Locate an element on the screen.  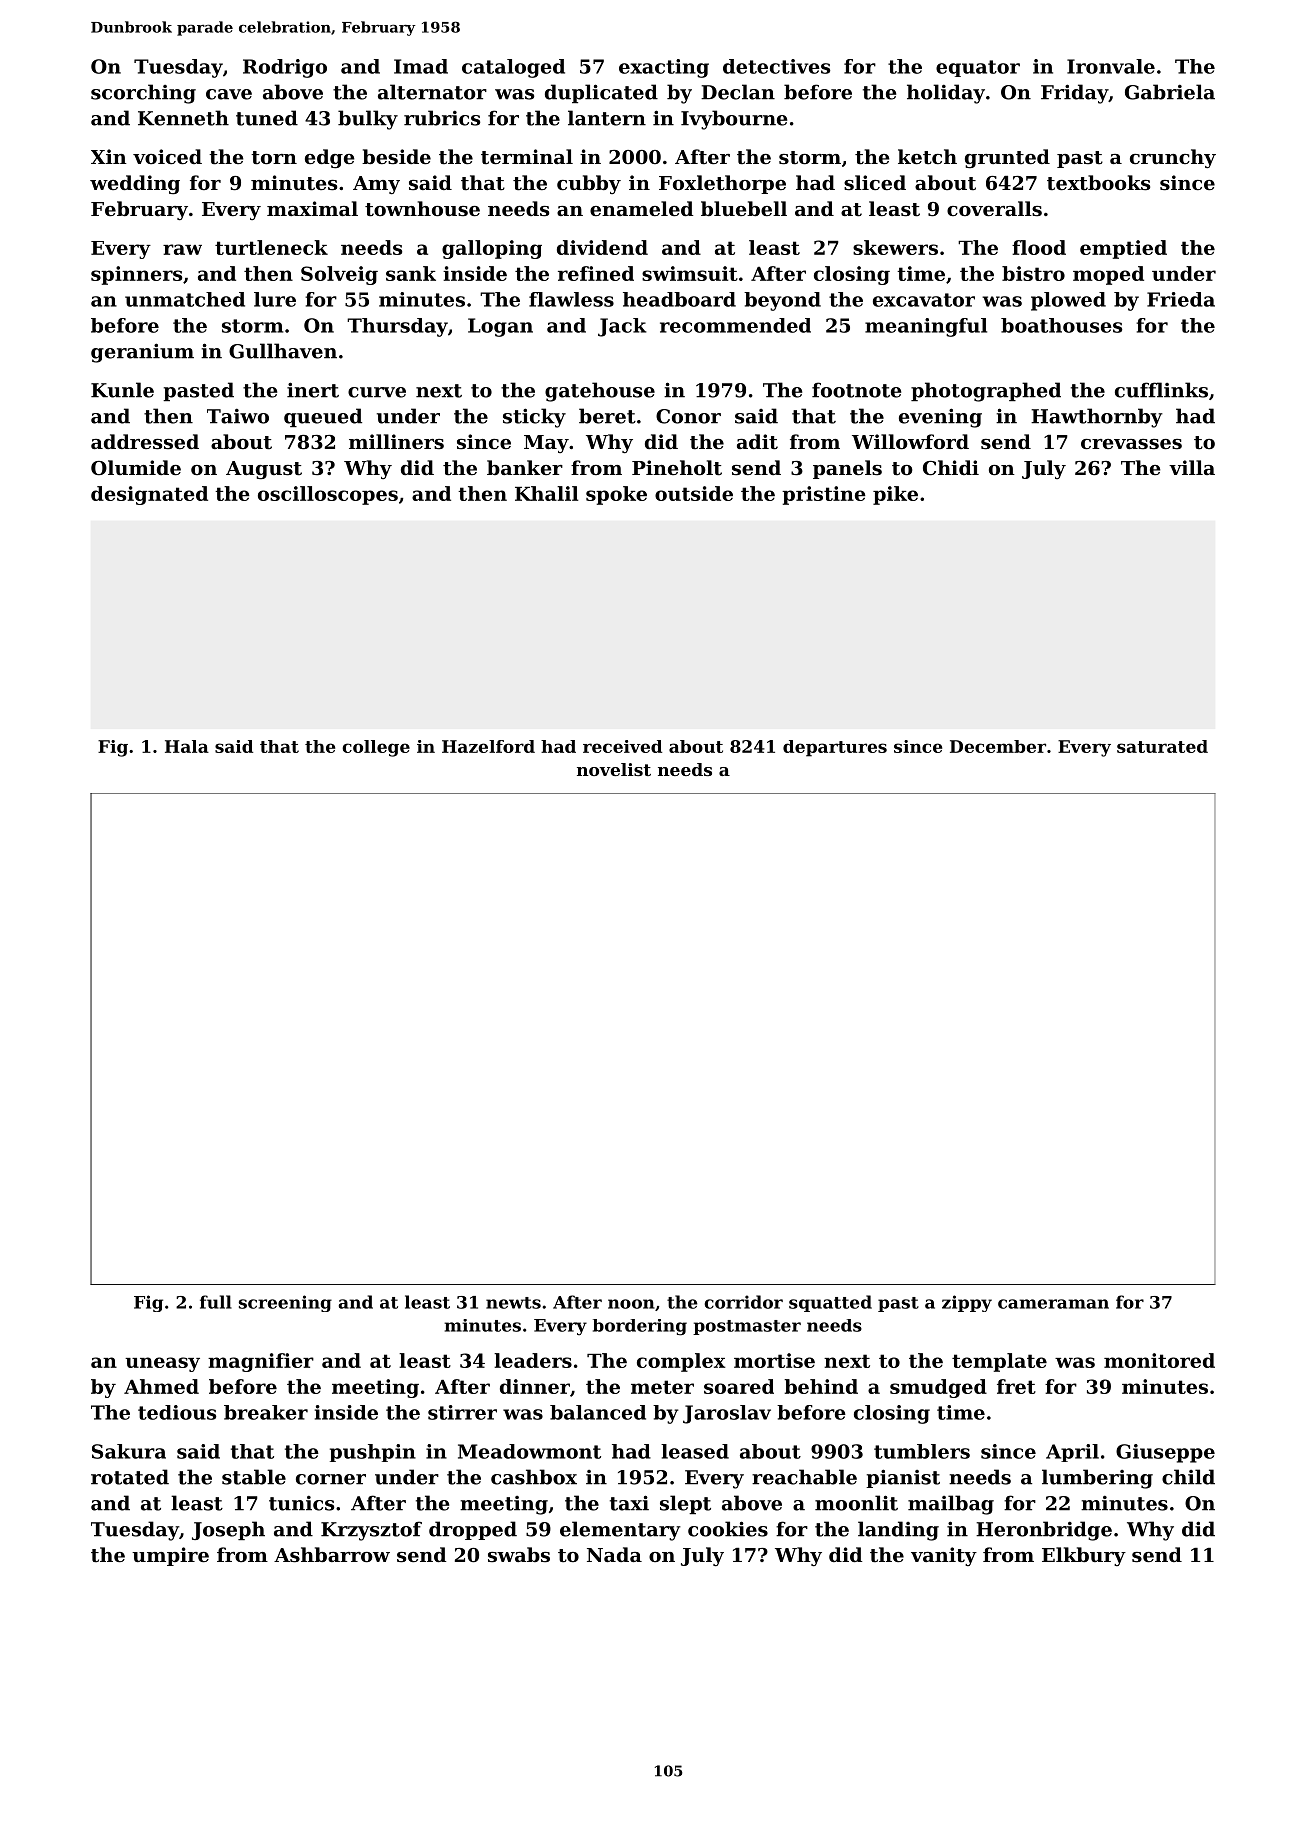
Ashbarrow is located at coordinates (332, 1555).
